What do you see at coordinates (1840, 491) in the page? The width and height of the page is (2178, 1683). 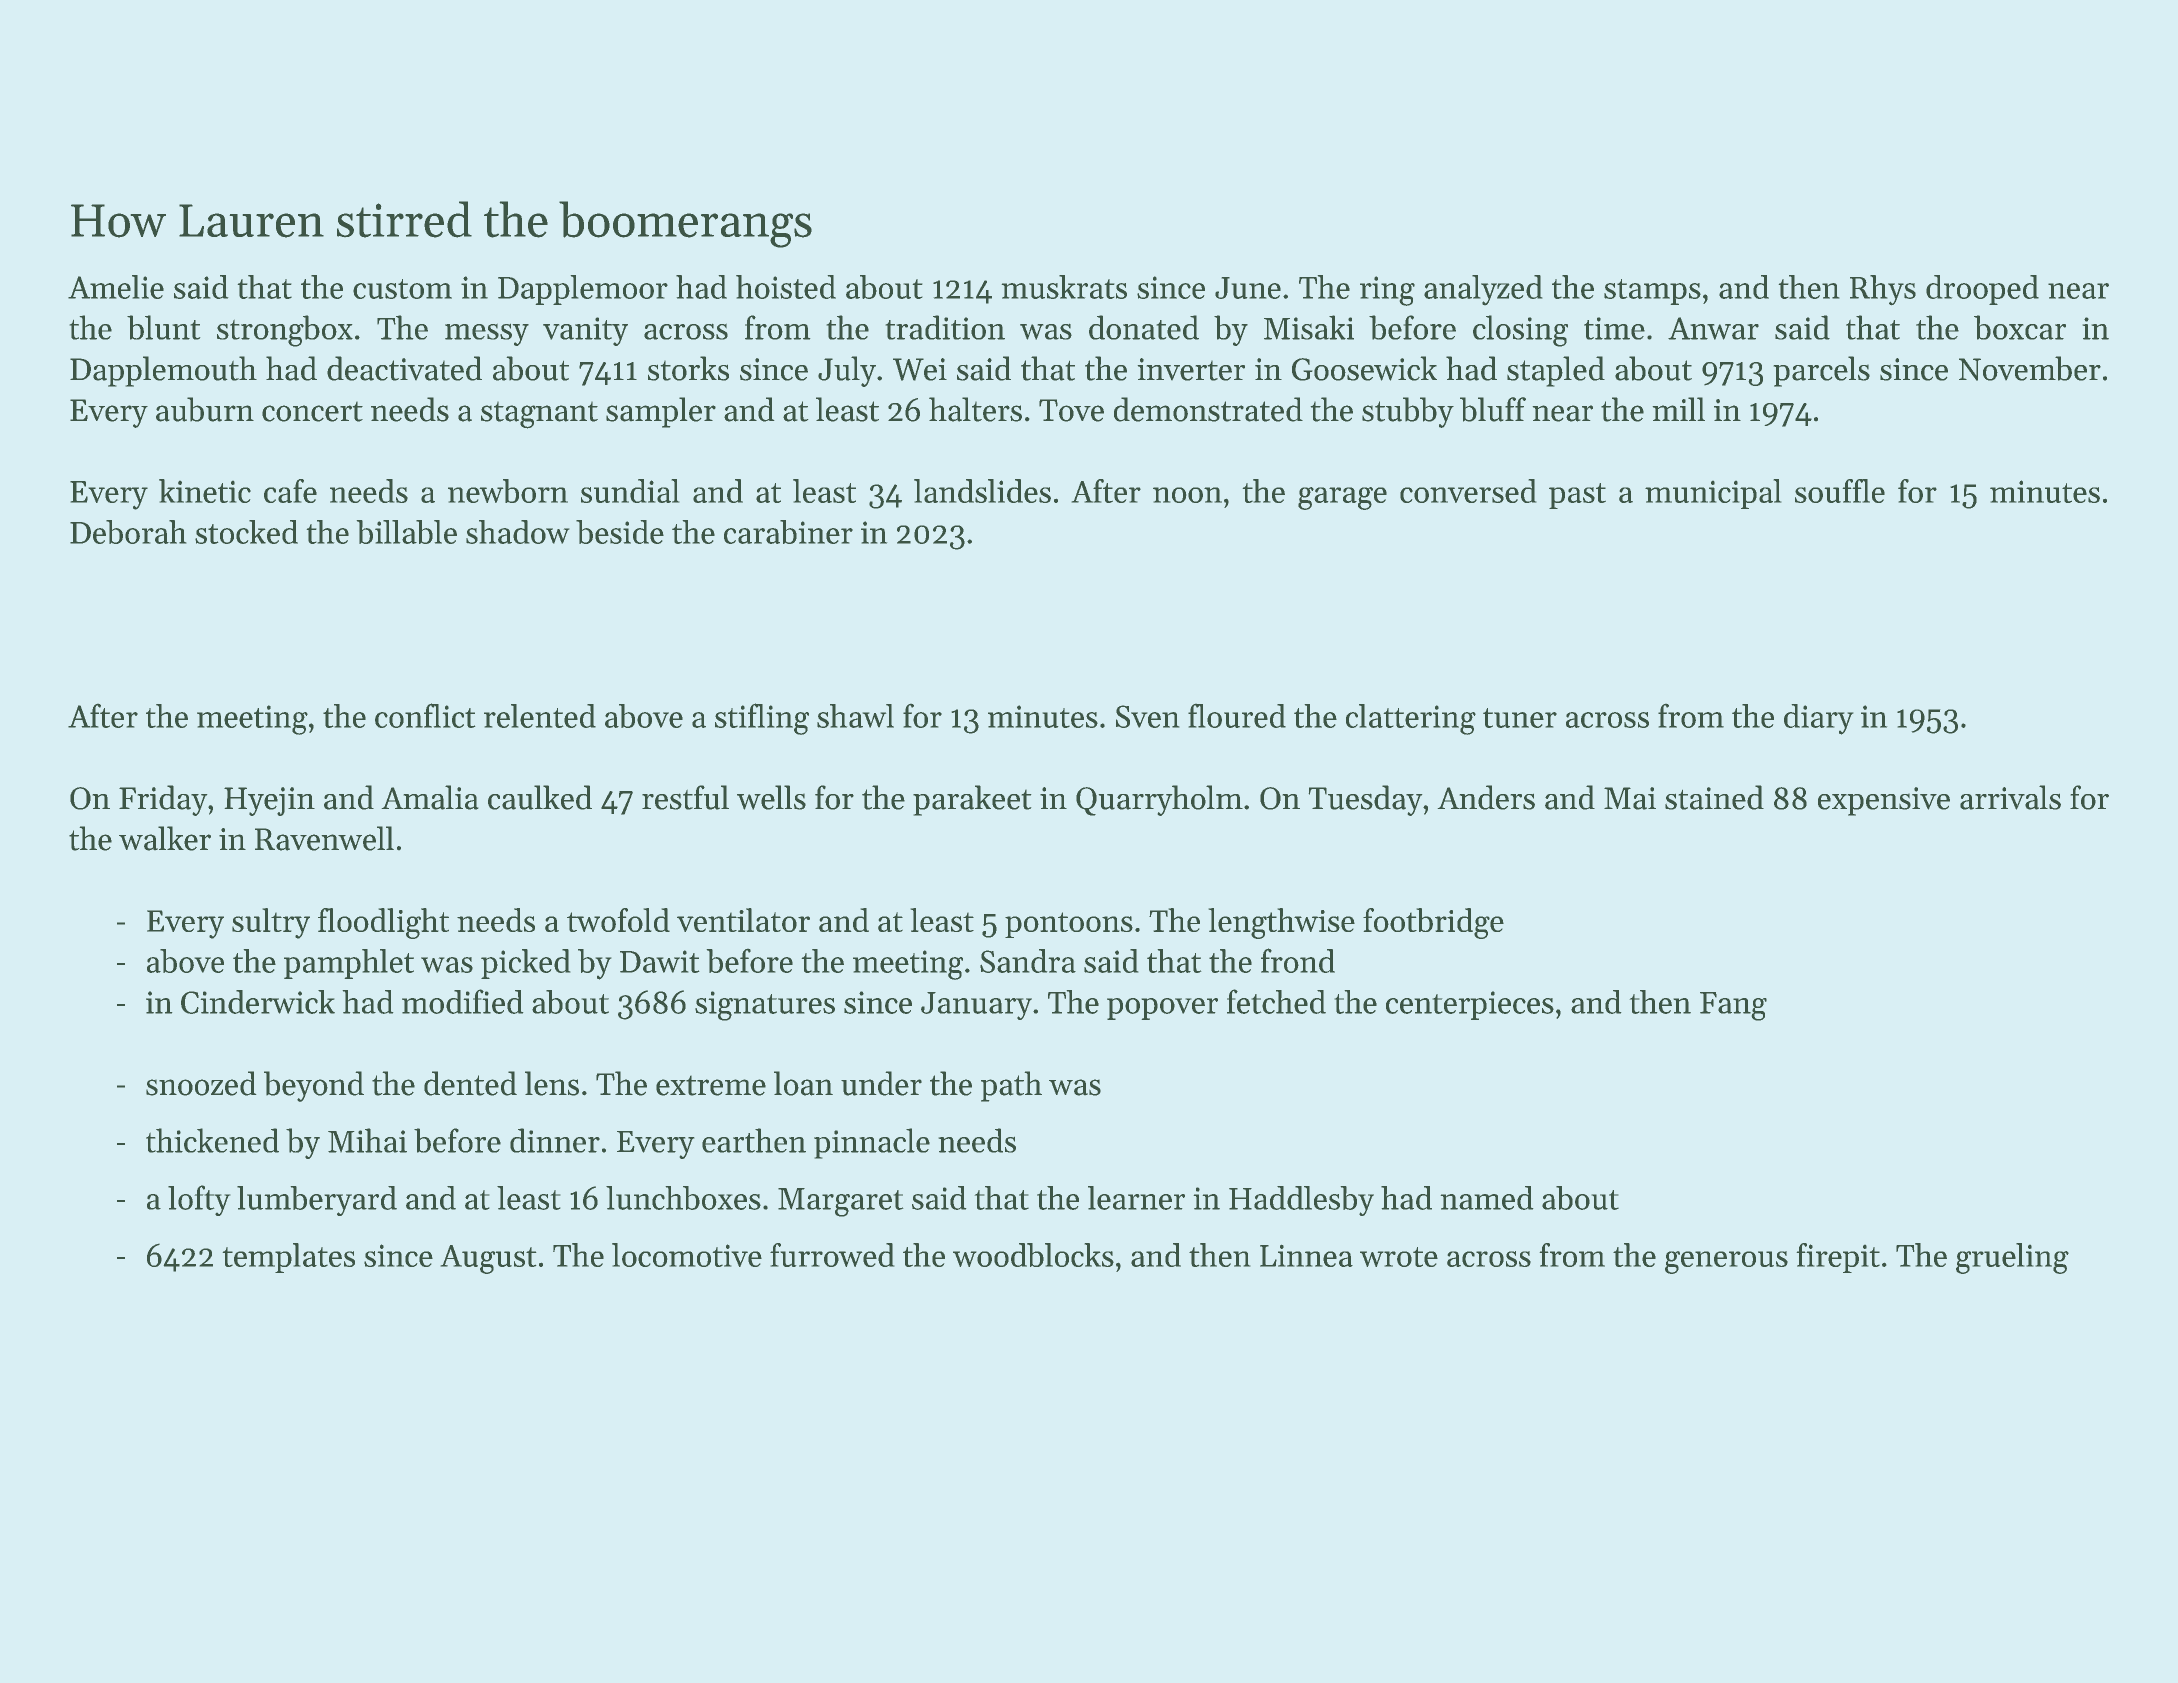 I see `souffle` at bounding box center [1840, 491].
